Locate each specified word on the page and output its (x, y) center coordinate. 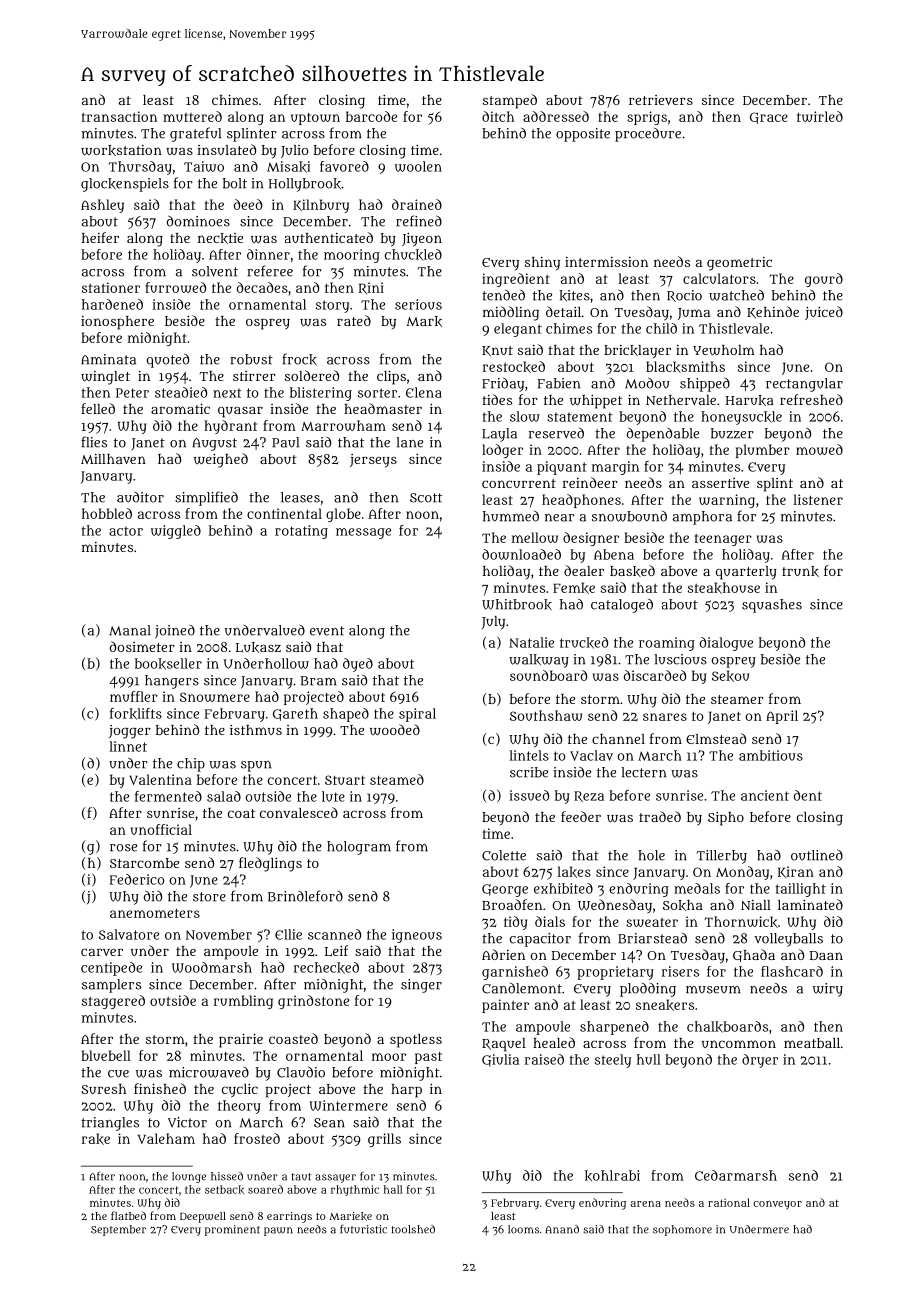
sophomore (682, 1230)
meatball (812, 1043)
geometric (739, 264)
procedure (648, 135)
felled (98, 408)
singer (421, 986)
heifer (100, 237)
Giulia (500, 1060)
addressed (556, 116)
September (118, 1230)
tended (503, 295)
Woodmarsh (212, 967)
